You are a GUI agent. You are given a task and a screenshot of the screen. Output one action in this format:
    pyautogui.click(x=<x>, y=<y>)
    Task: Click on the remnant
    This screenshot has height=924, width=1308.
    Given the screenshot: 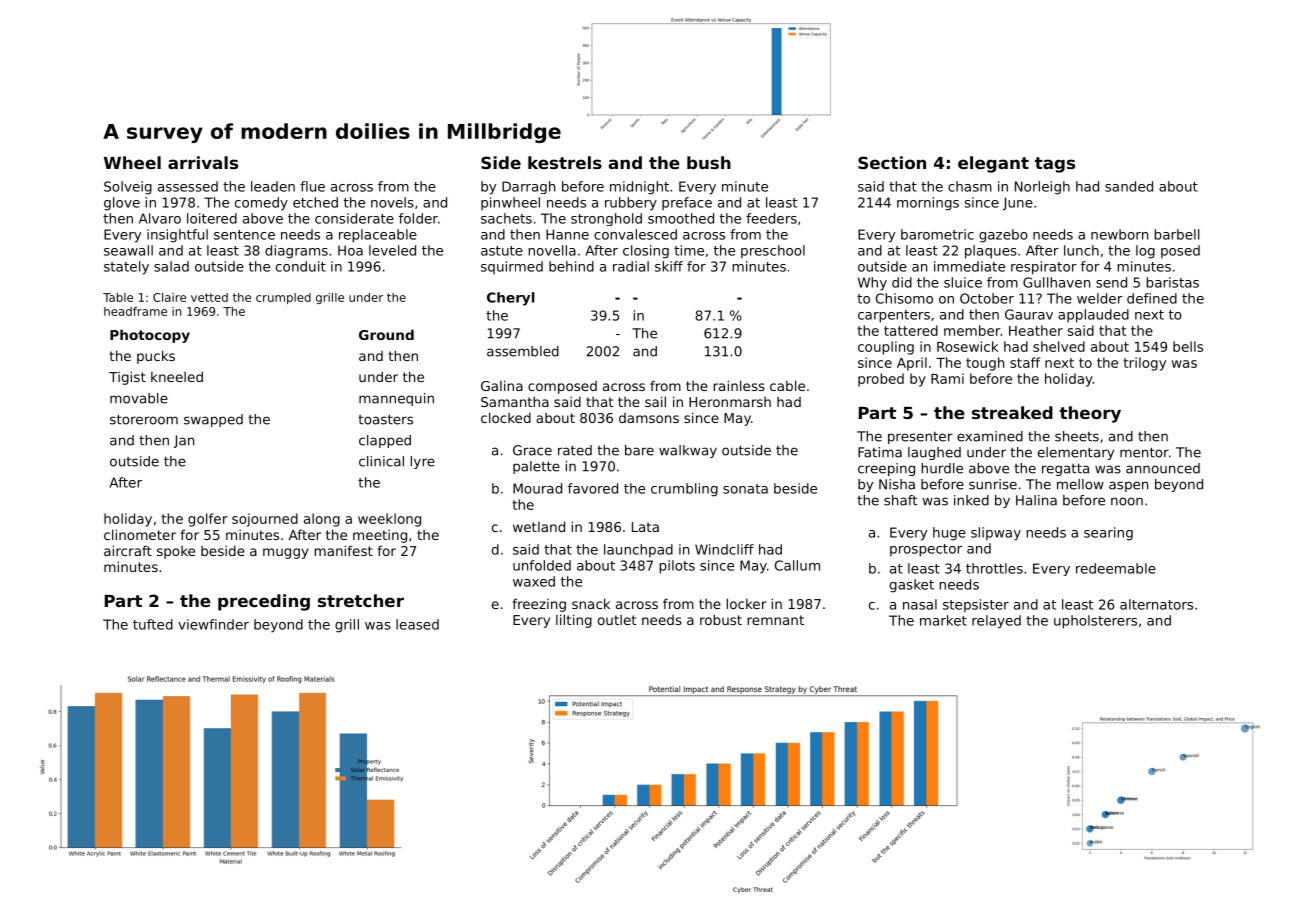 What is the action you would take?
    pyautogui.click(x=775, y=620)
